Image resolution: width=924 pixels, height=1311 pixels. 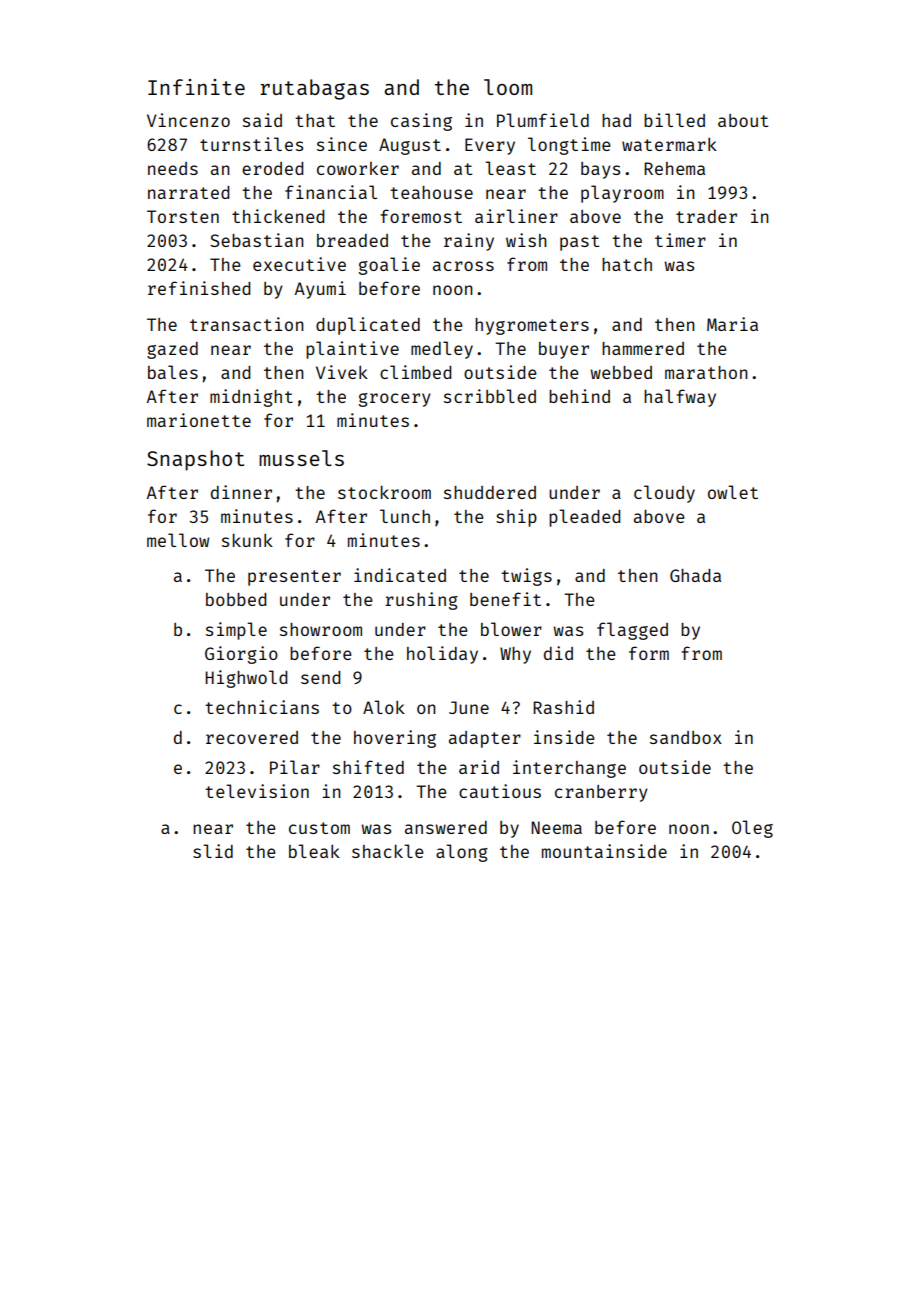 I want to click on form, so click(x=649, y=653).
